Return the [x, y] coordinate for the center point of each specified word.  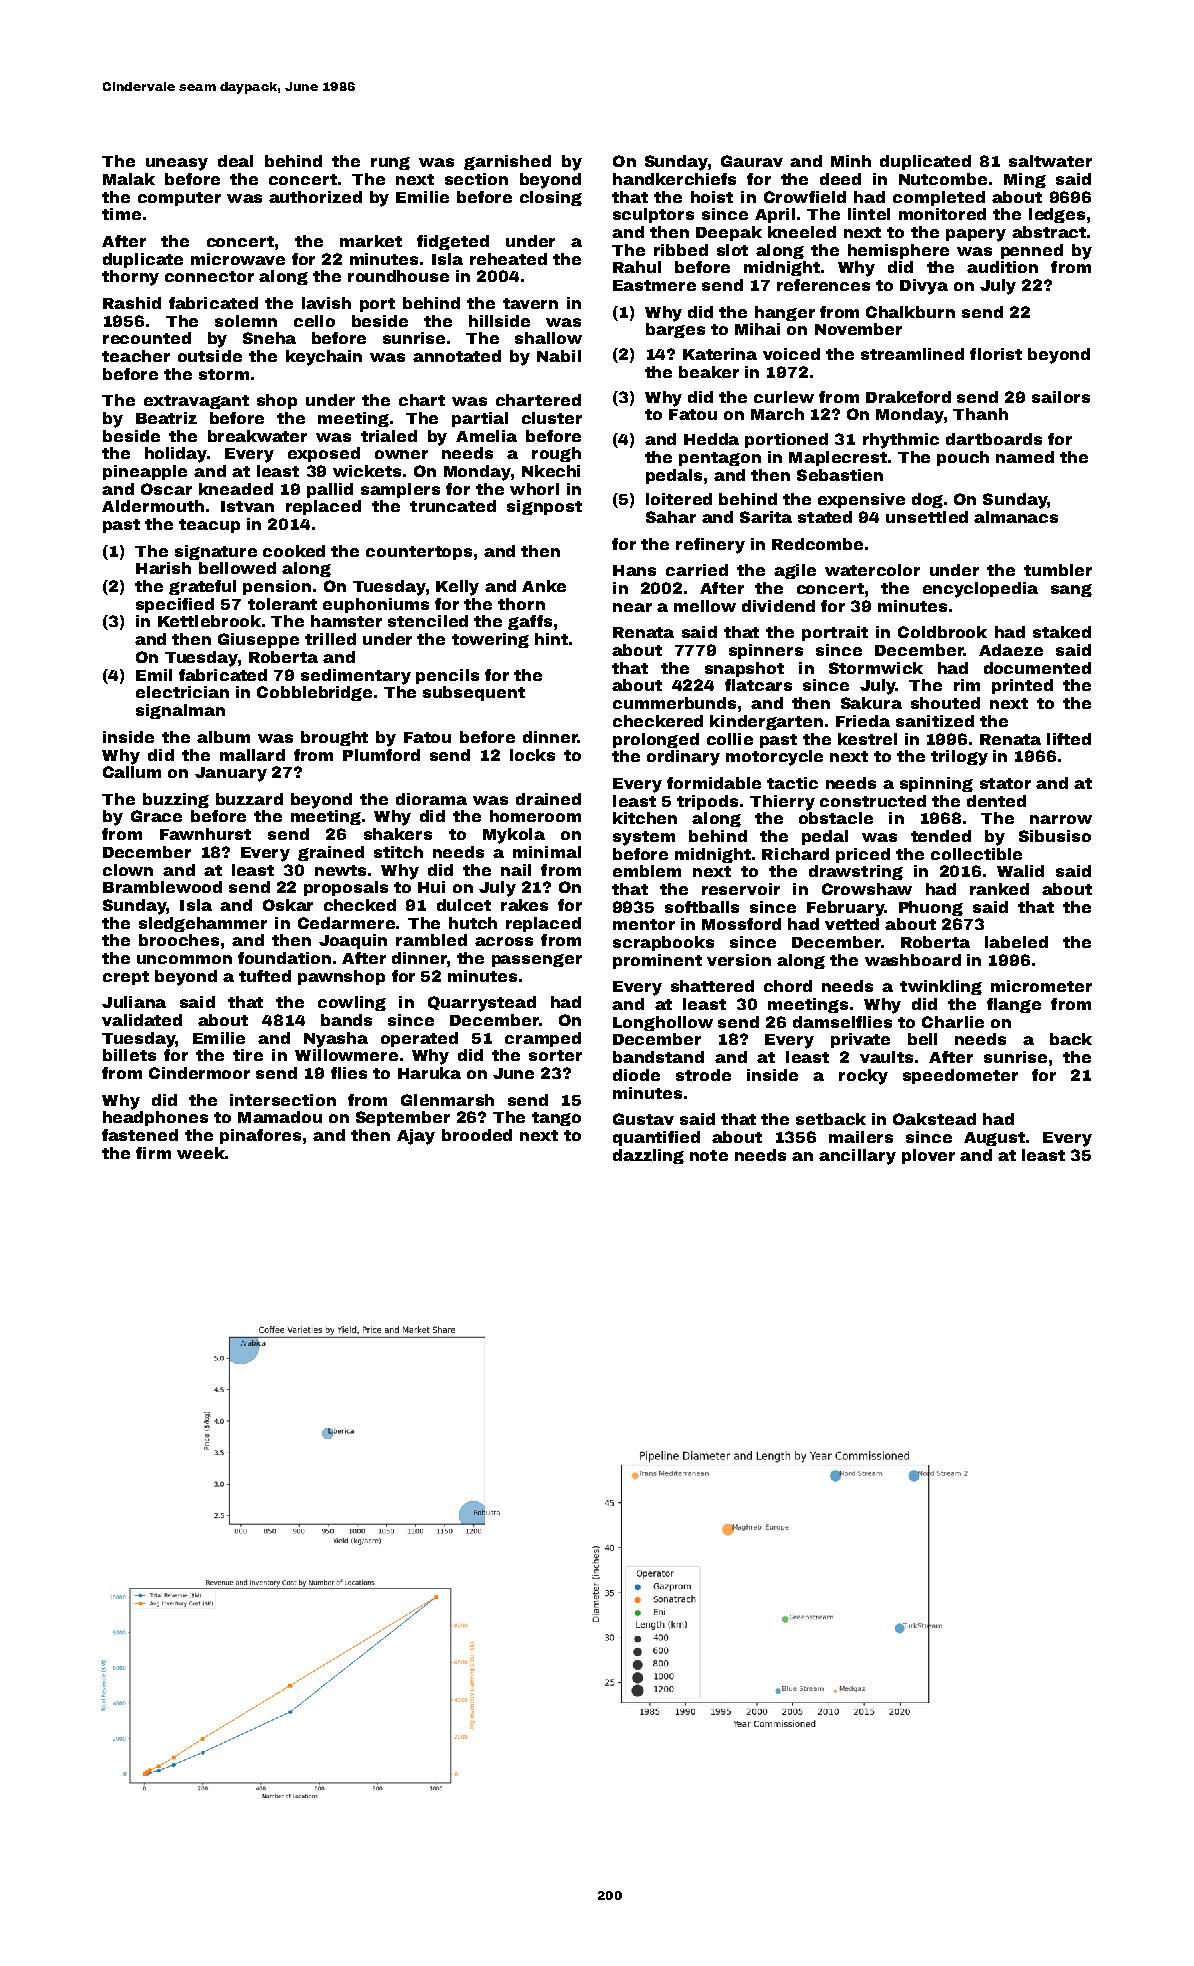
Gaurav [752, 161]
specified [175, 605]
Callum [132, 772]
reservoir [741, 889]
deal [235, 161]
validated [142, 1020]
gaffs [530, 622]
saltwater [1050, 161]
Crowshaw [867, 889]
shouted [945, 703]
